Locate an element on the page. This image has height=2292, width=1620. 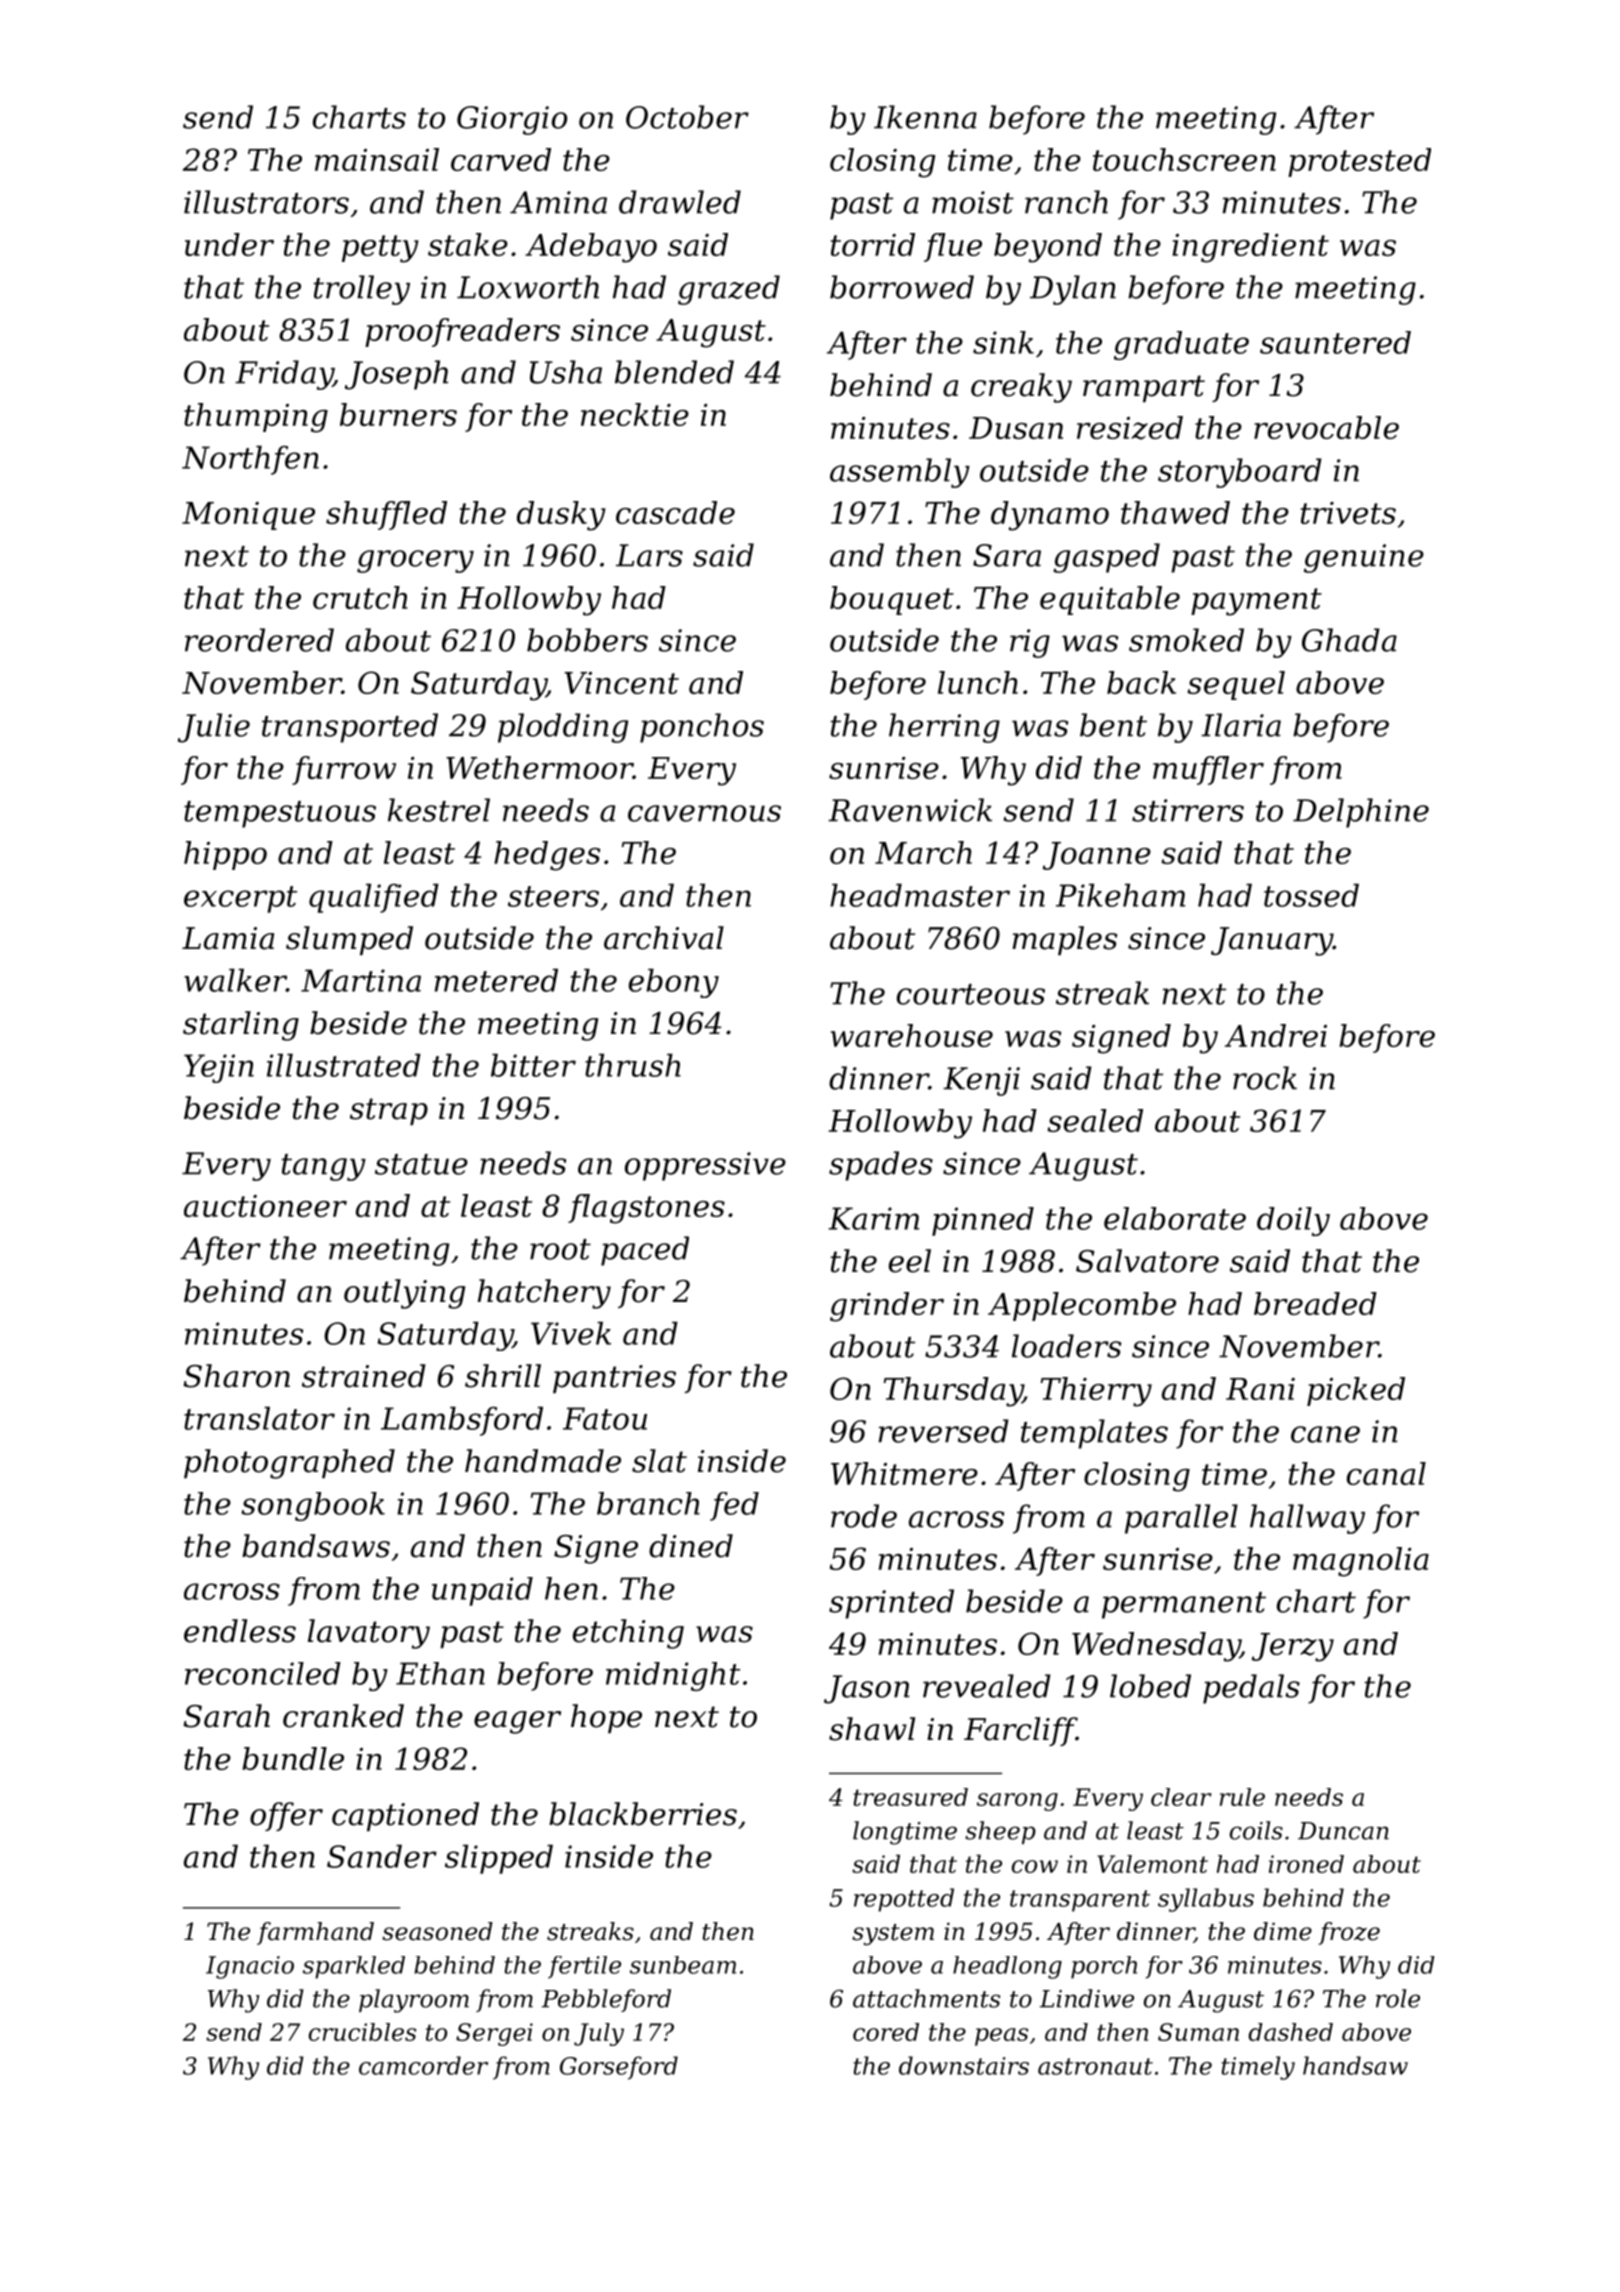
maples is located at coordinates (1064, 940).
